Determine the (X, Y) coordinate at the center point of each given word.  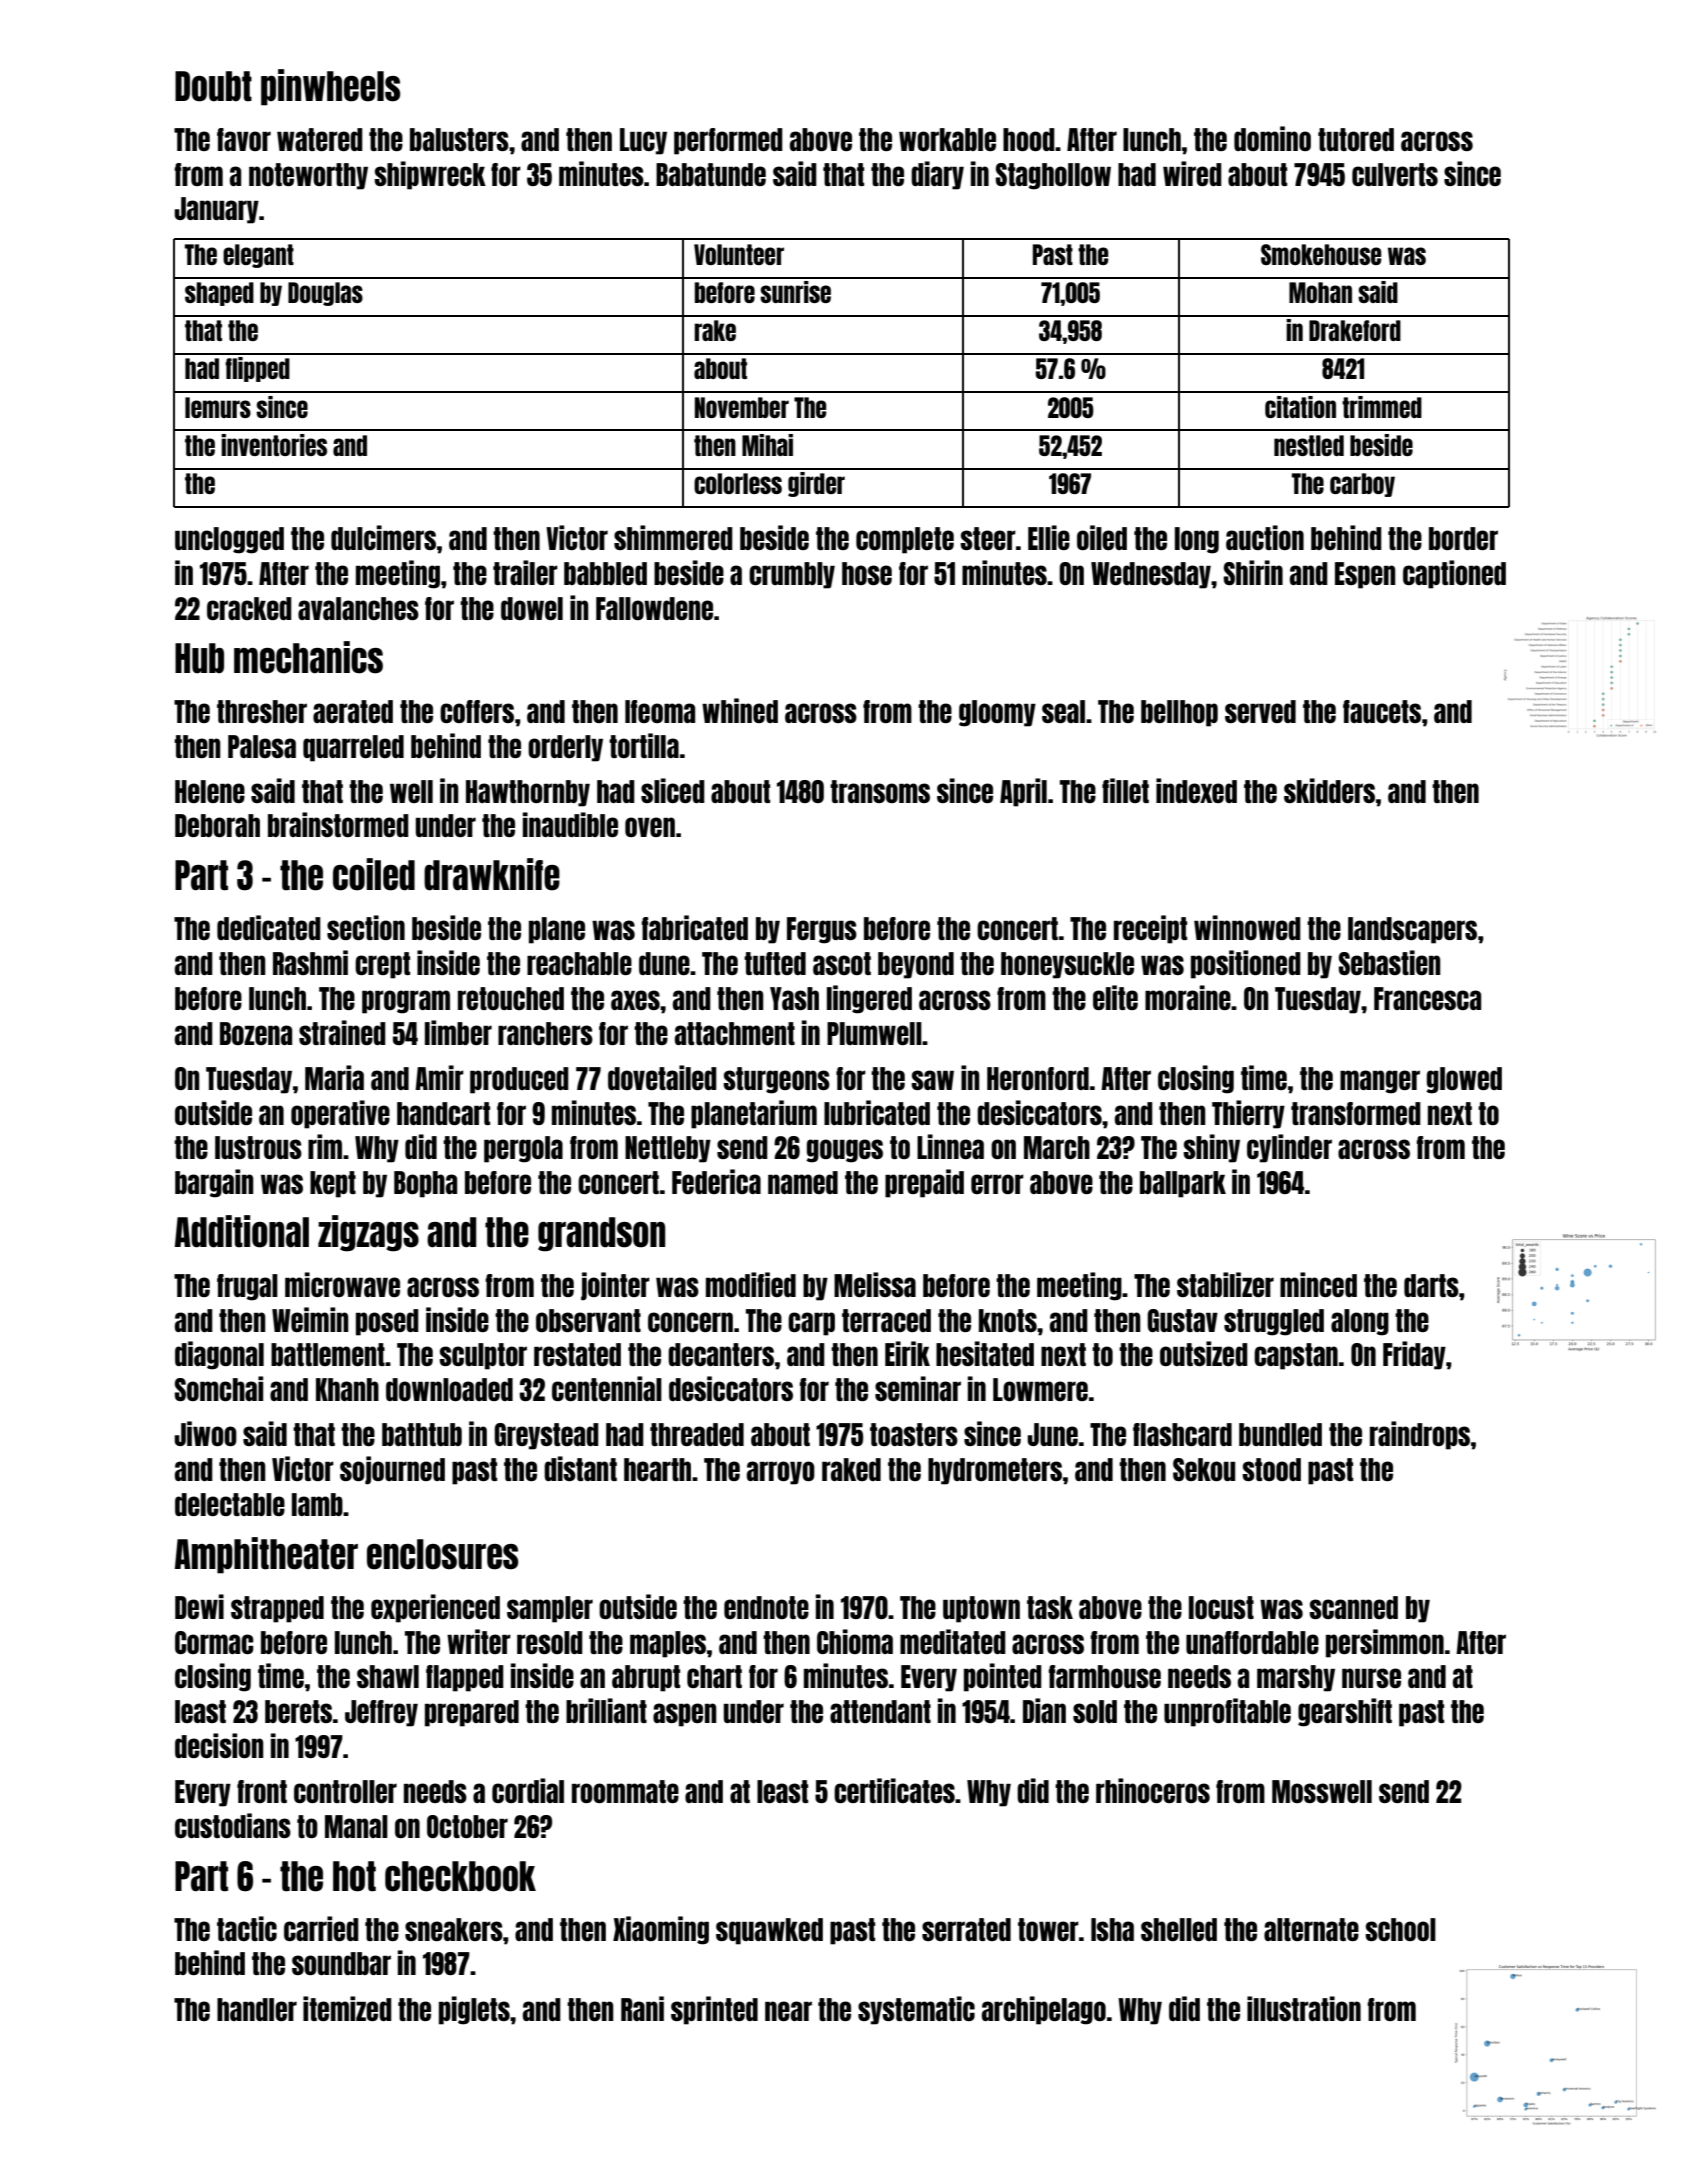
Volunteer (739, 254)
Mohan (1320, 292)
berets (298, 1711)
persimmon (1385, 1643)
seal (1063, 711)
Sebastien (1390, 962)
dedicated (269, 927)
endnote (766, 1607)
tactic (247, 1928)
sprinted (714, 2010)
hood (1029, 139)
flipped (257, 369)
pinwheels (330, 87)
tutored (1356, 139)
